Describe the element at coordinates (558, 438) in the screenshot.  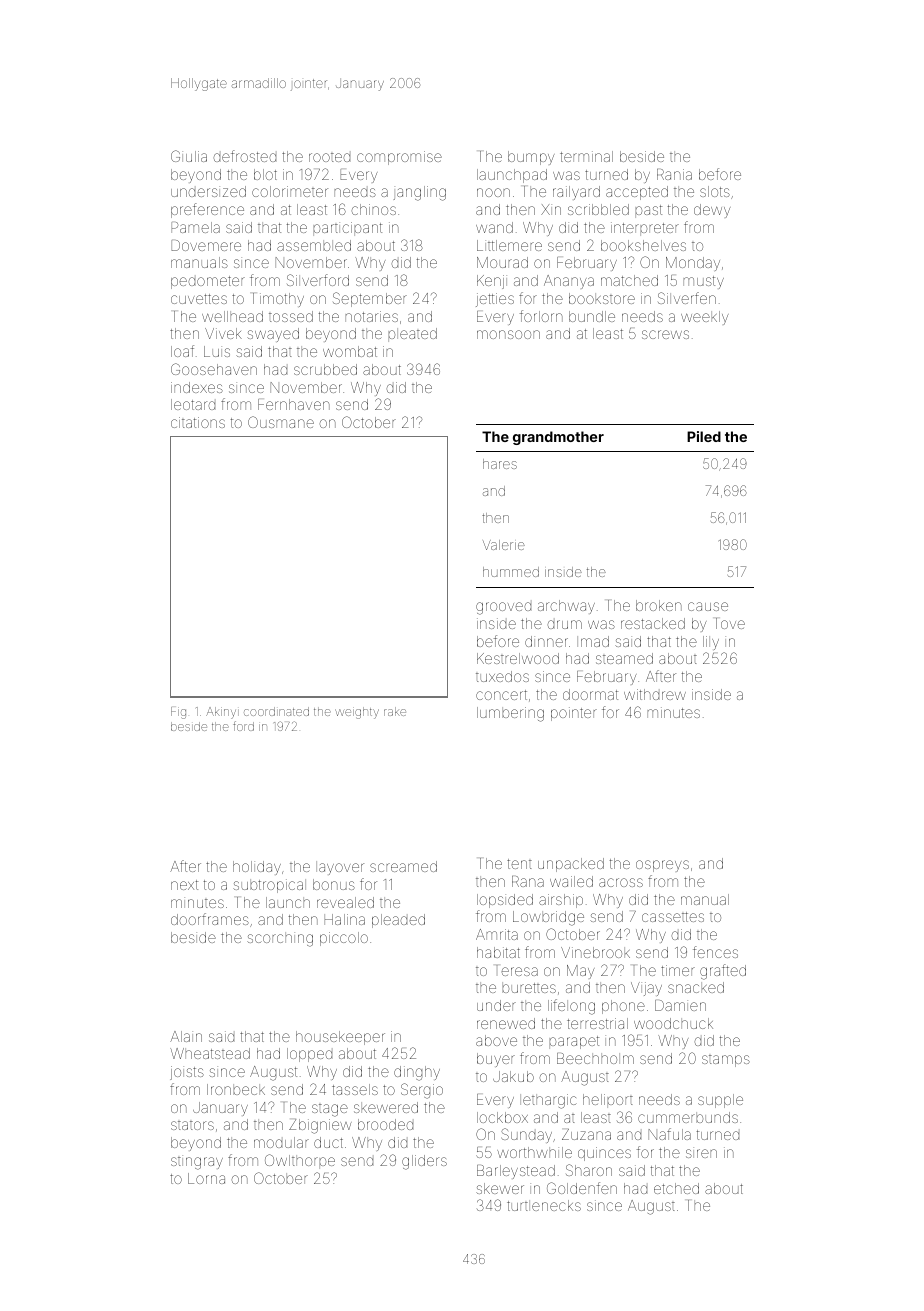
I see `grandmother` at that location.
